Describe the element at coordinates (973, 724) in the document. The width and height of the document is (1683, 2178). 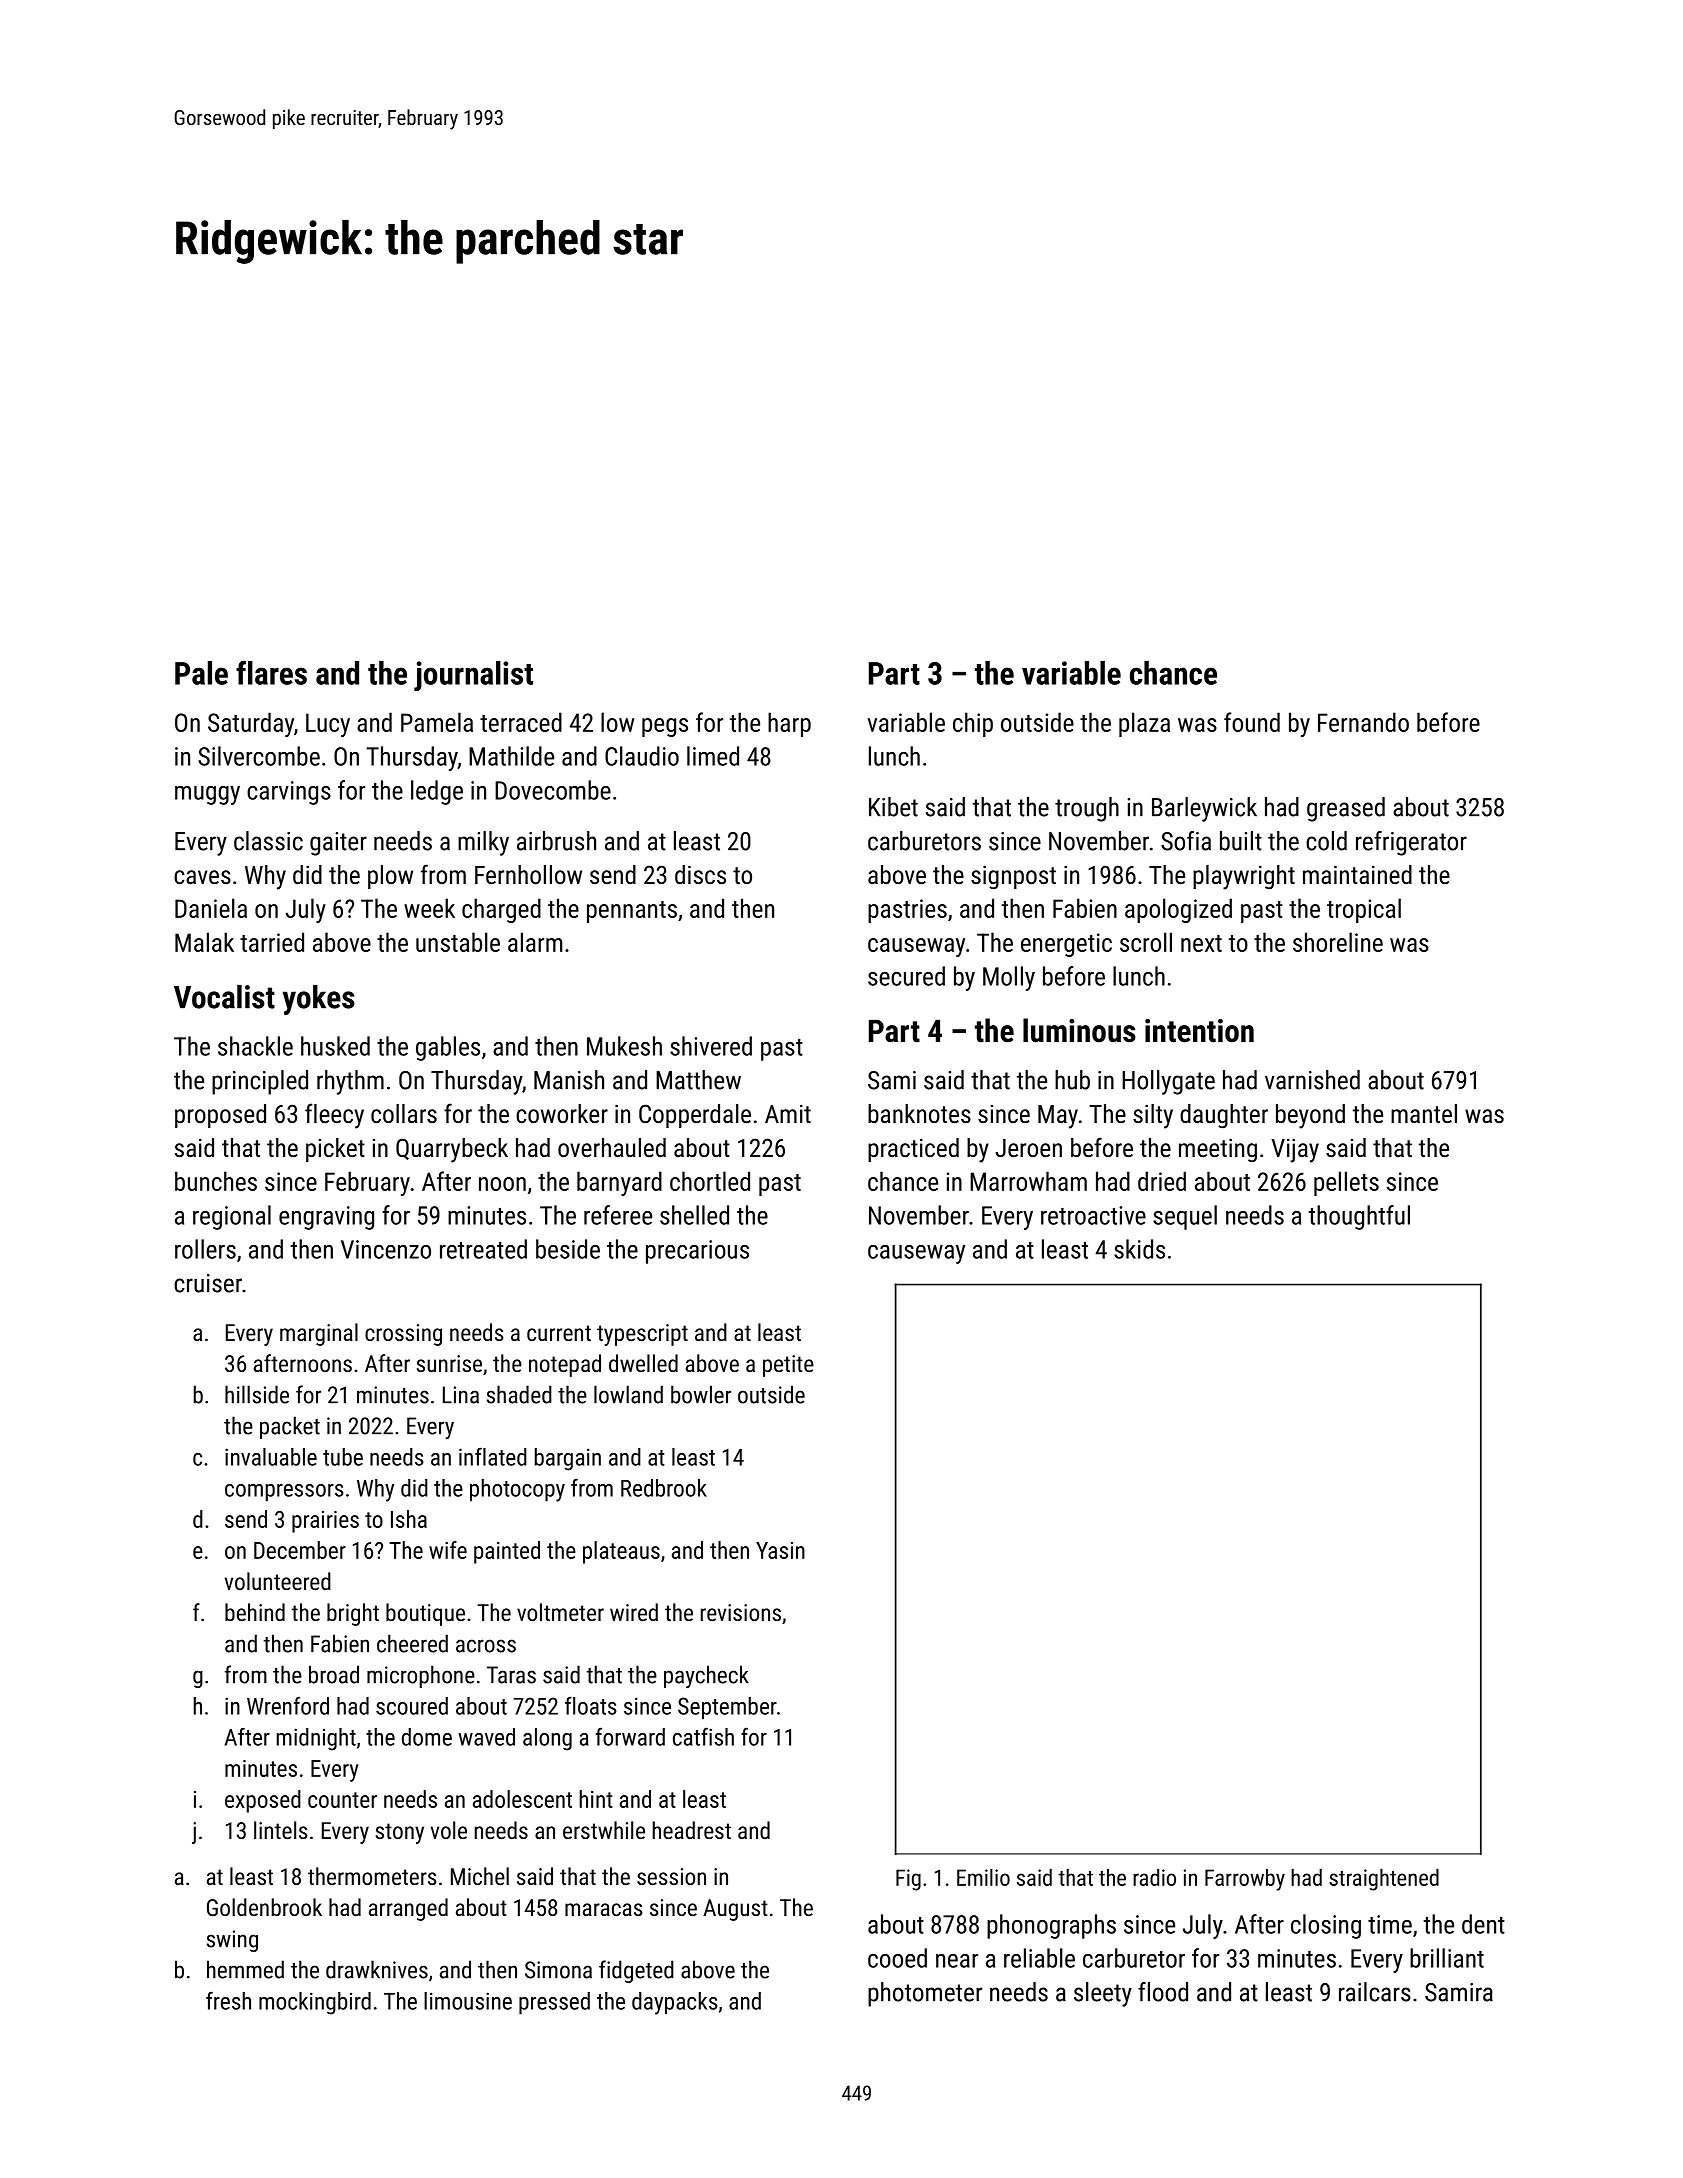
I see `chip` at that location.
